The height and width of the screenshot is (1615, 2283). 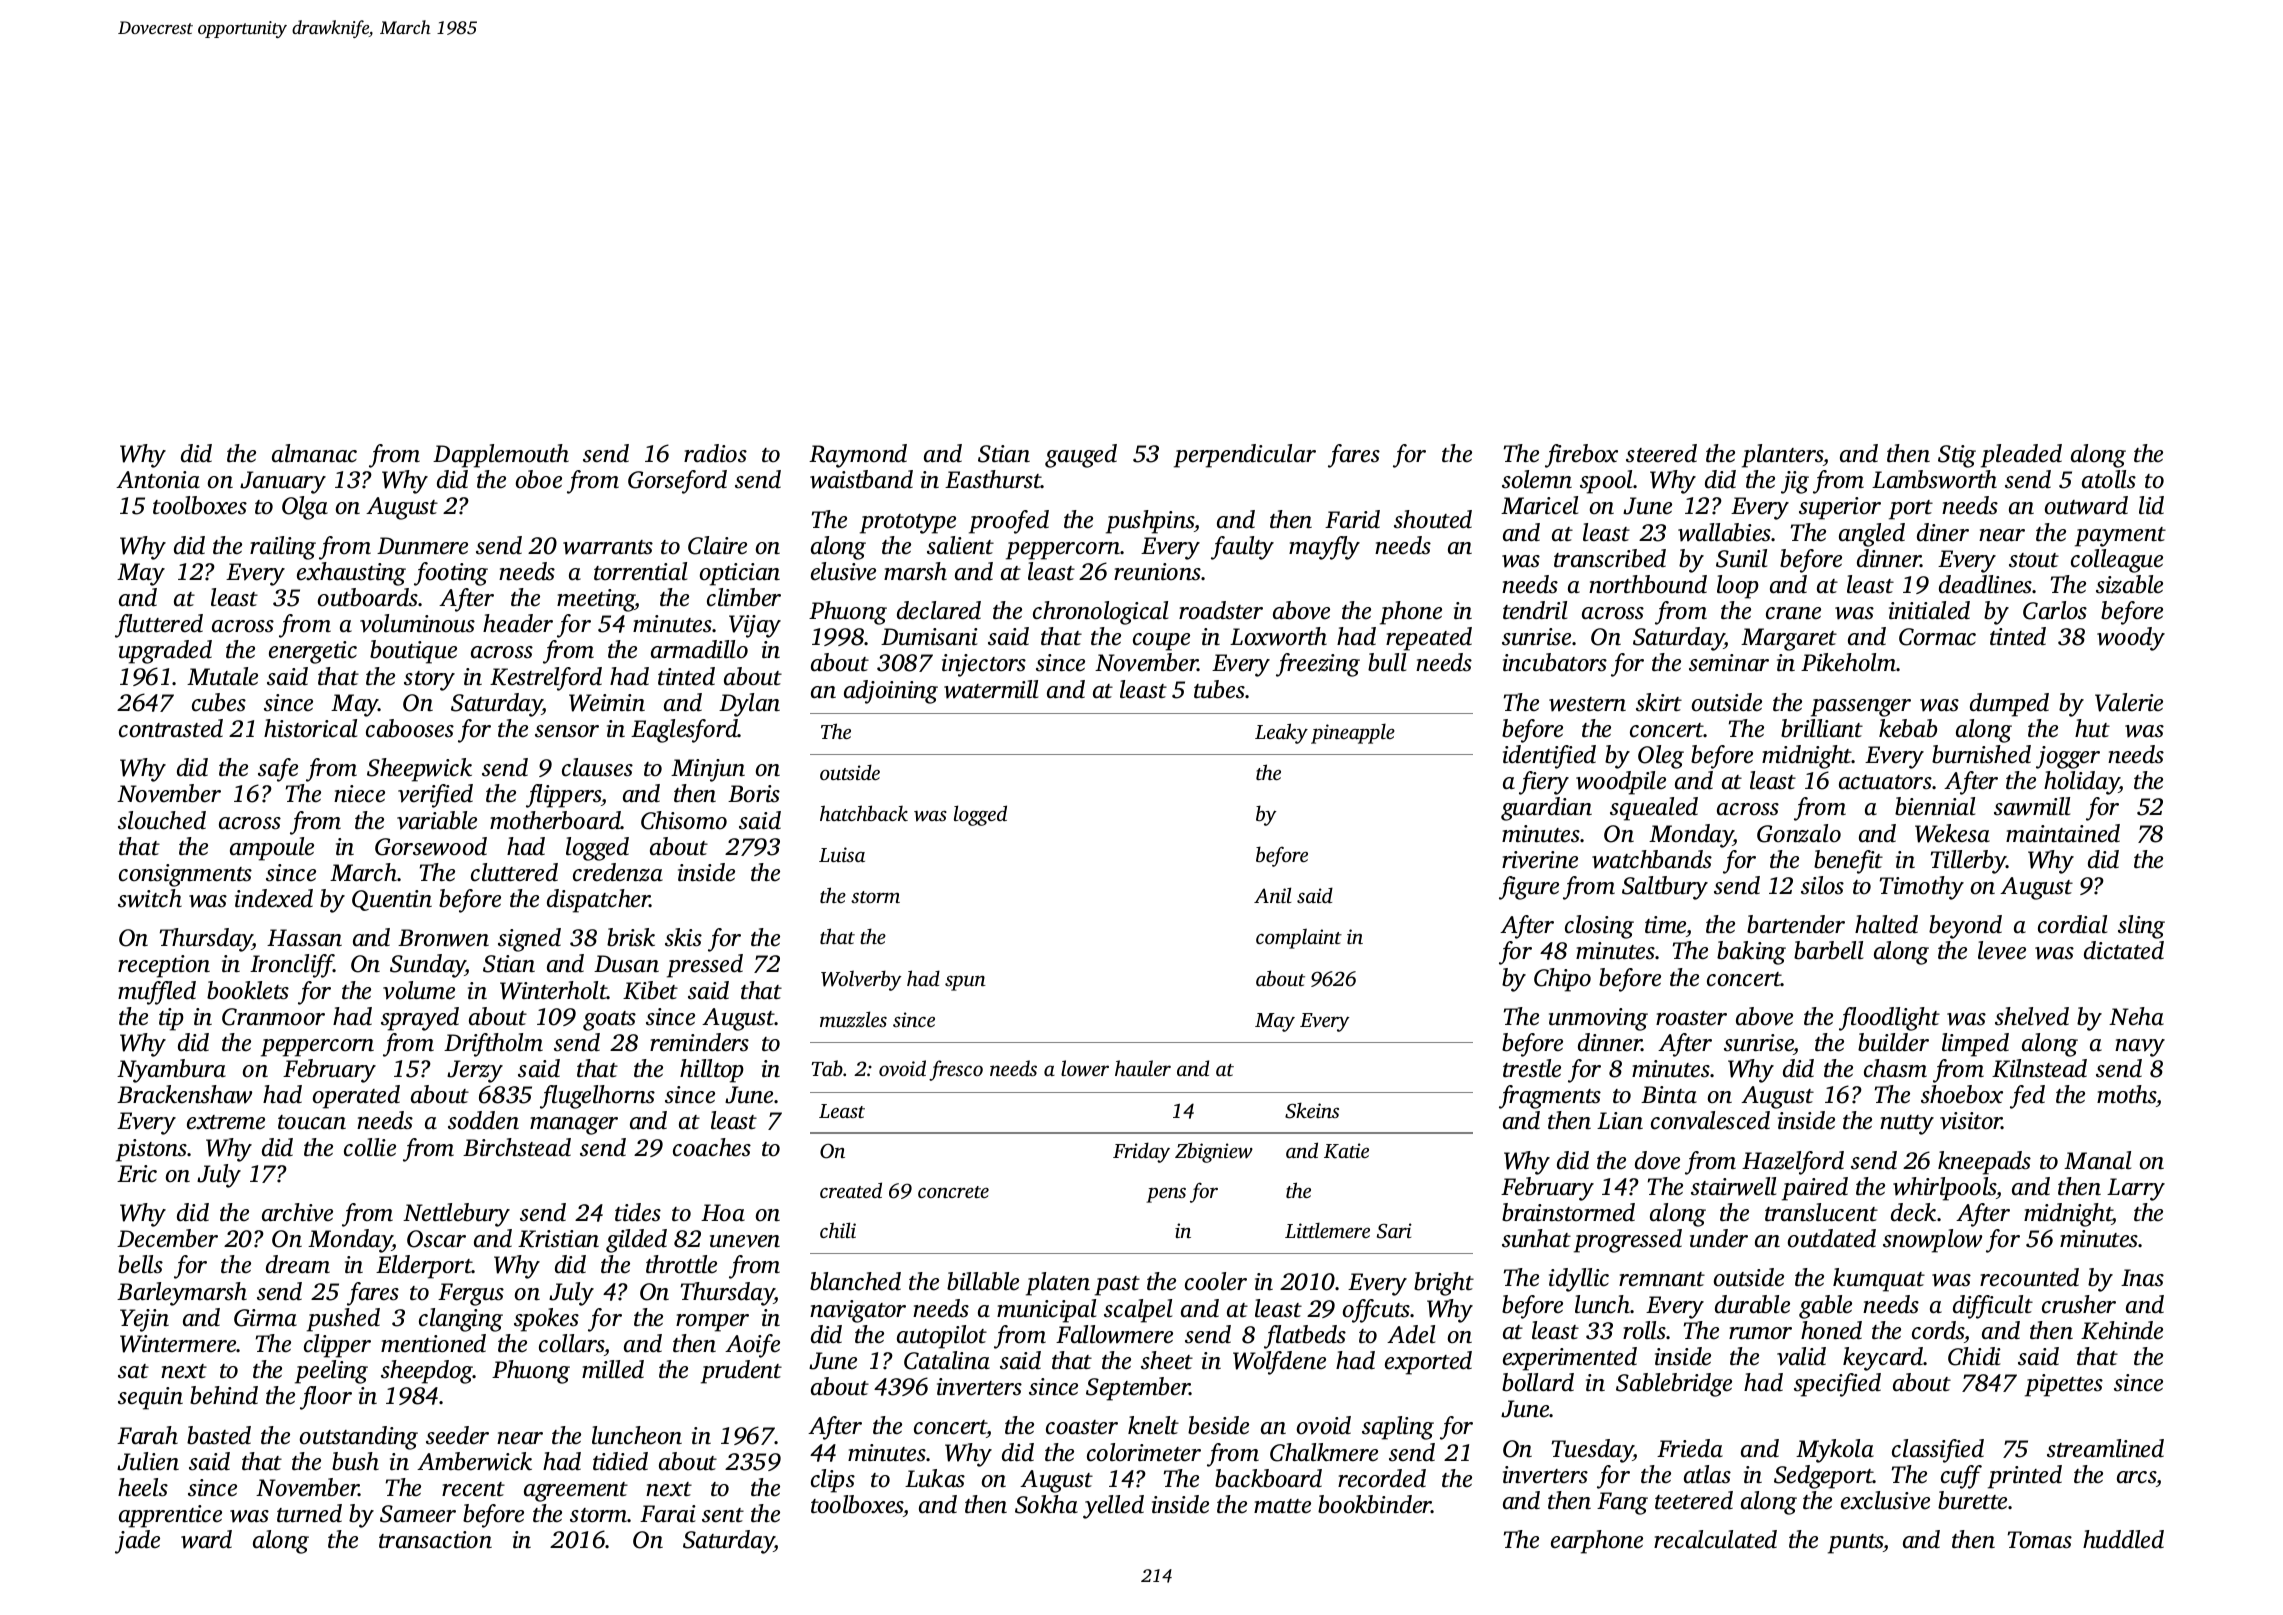 I want to click on transaction, so click(x=435, y=1540).
